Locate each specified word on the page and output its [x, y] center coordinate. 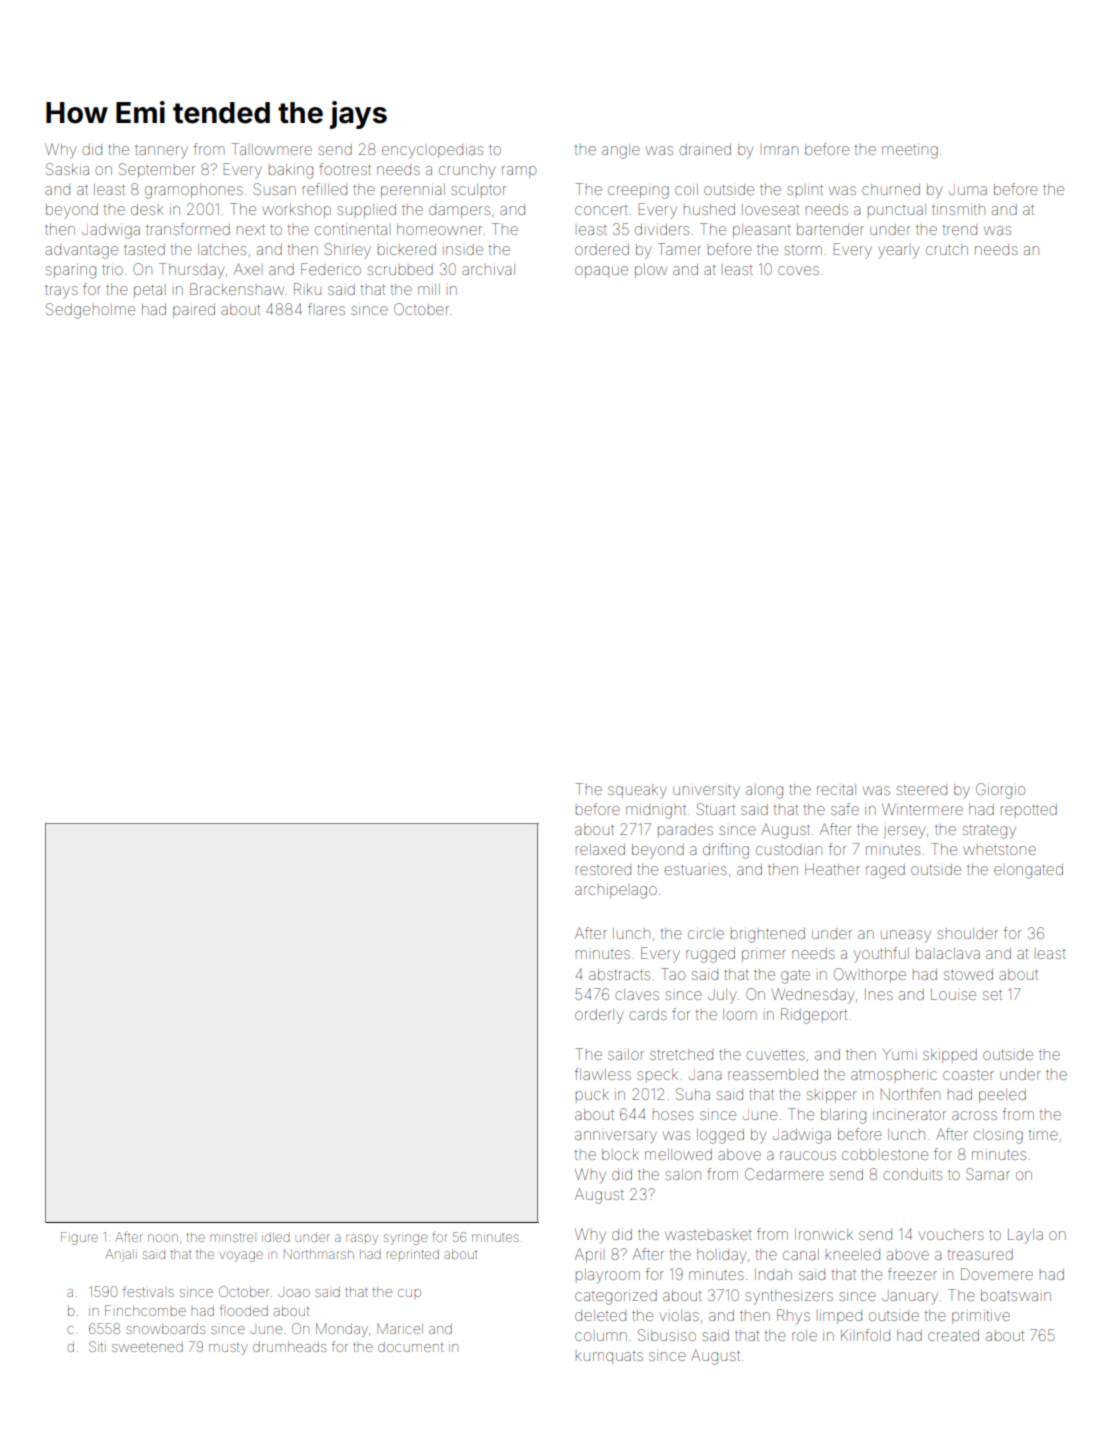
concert [601, 210]
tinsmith [958, 210]
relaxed [600, 849]
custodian [789, 849]
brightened [768, 935]
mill [429, 289]
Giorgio [1000, 791]
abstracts [619, 974]
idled [276, 1237]
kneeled [853, 1254]
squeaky [637, 791]
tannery [161, 151]
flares [326, 309]
